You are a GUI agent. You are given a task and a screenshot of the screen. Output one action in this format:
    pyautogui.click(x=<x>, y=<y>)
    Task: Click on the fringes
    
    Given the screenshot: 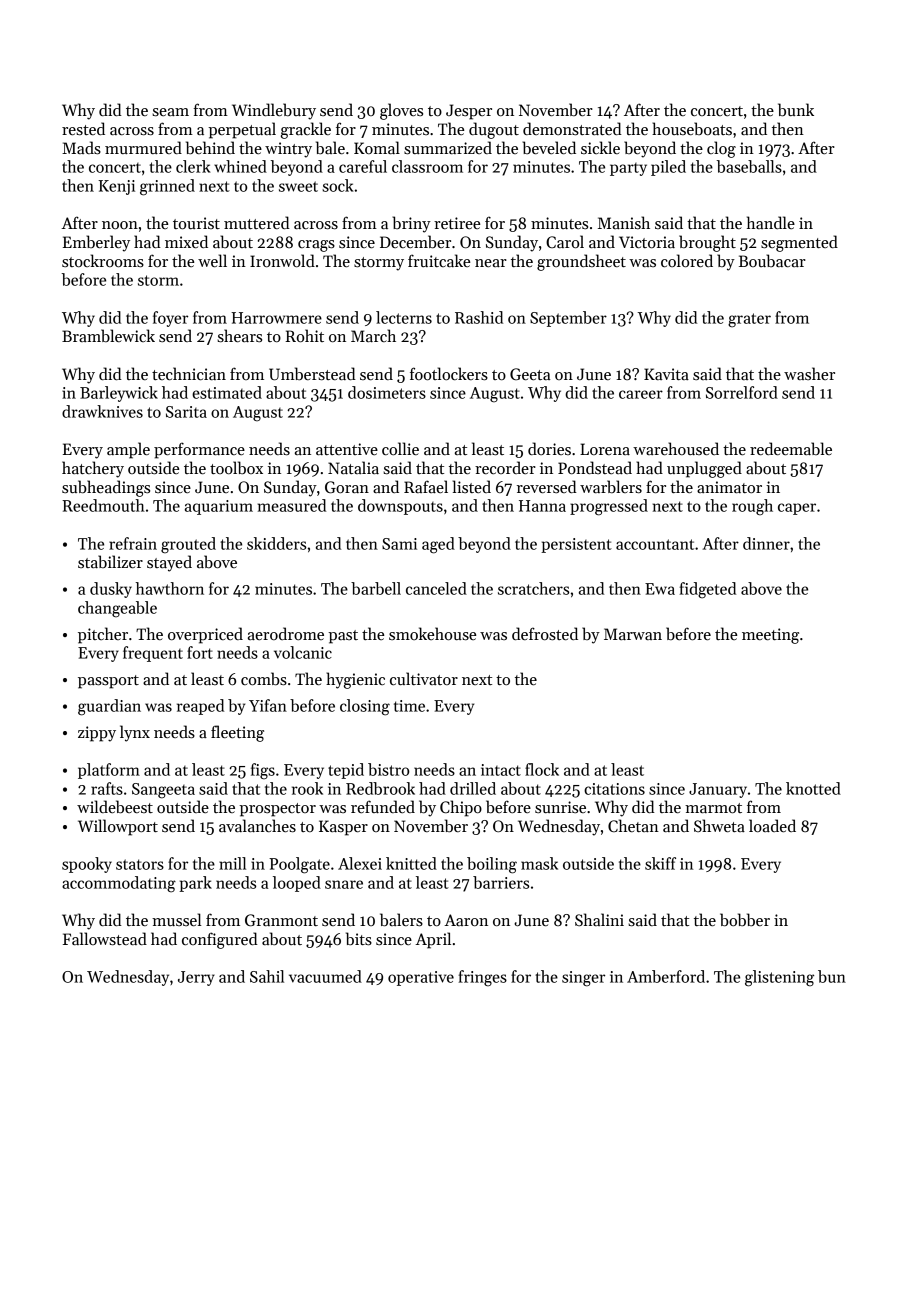 What is the action you would take?
    pyautogui.click(x=483, y=978)
